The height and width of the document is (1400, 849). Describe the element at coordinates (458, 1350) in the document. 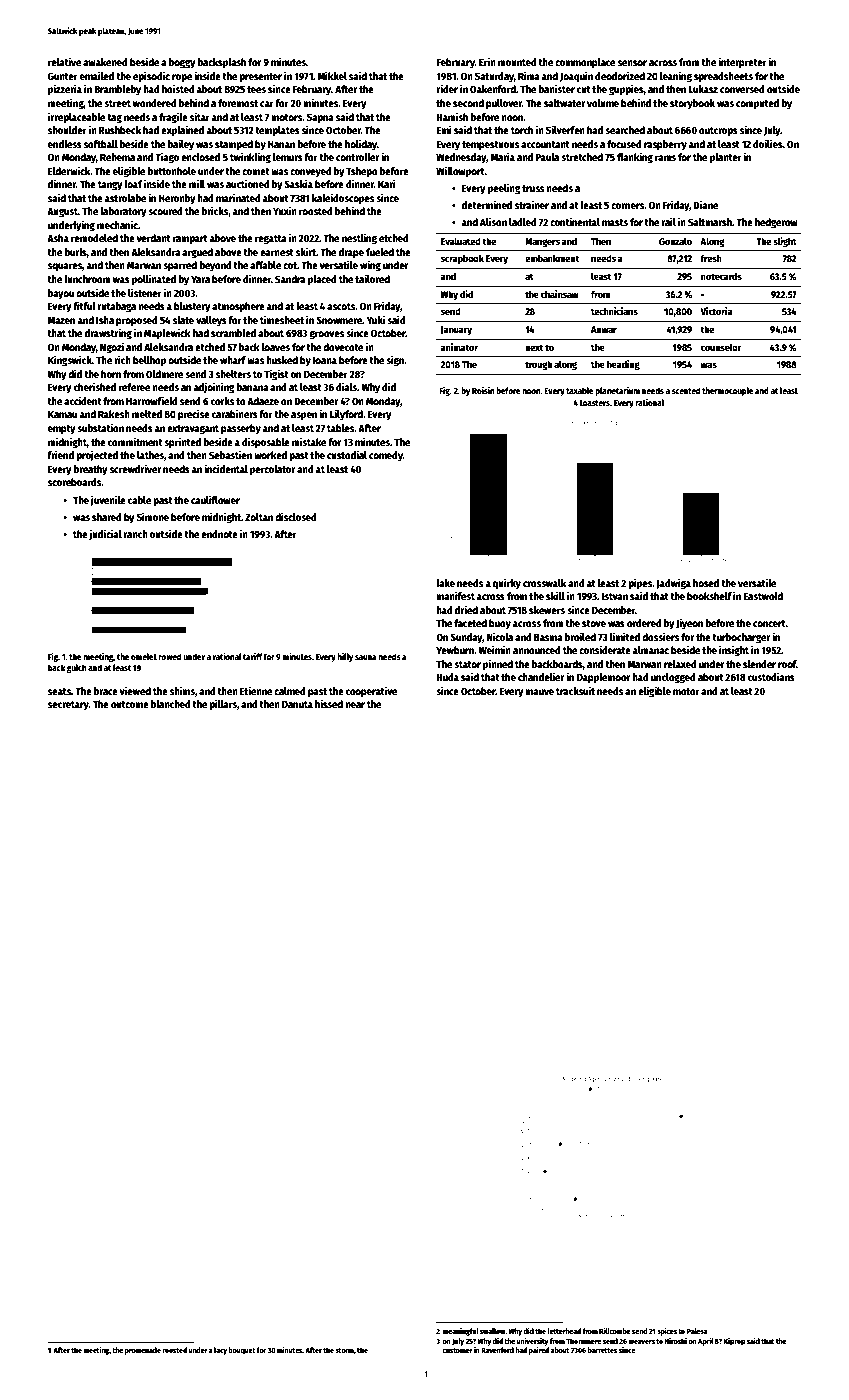

I see `customer` at that location.
